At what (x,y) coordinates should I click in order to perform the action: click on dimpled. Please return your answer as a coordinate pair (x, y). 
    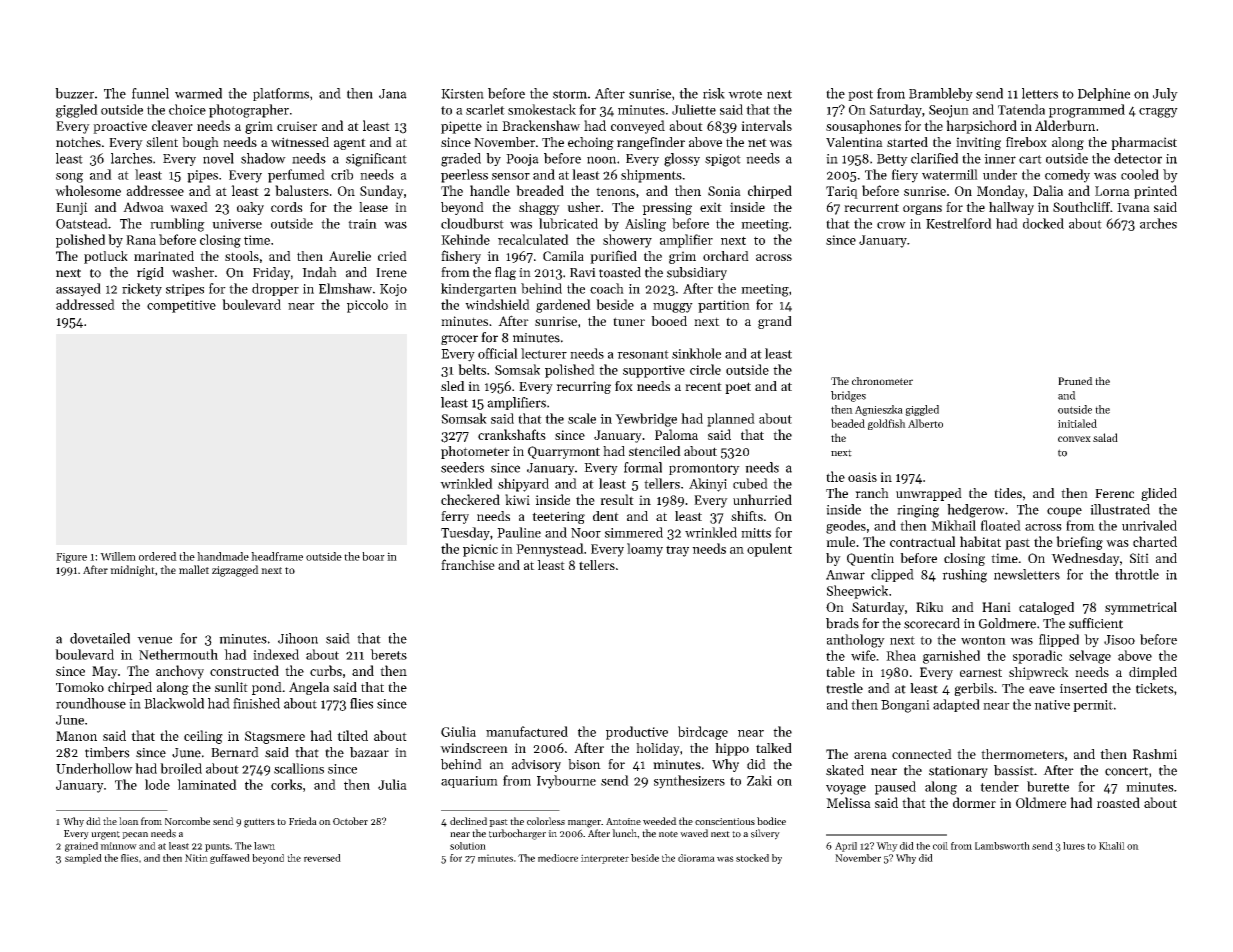
    Looking at the image, I should click on (1153, 673).
